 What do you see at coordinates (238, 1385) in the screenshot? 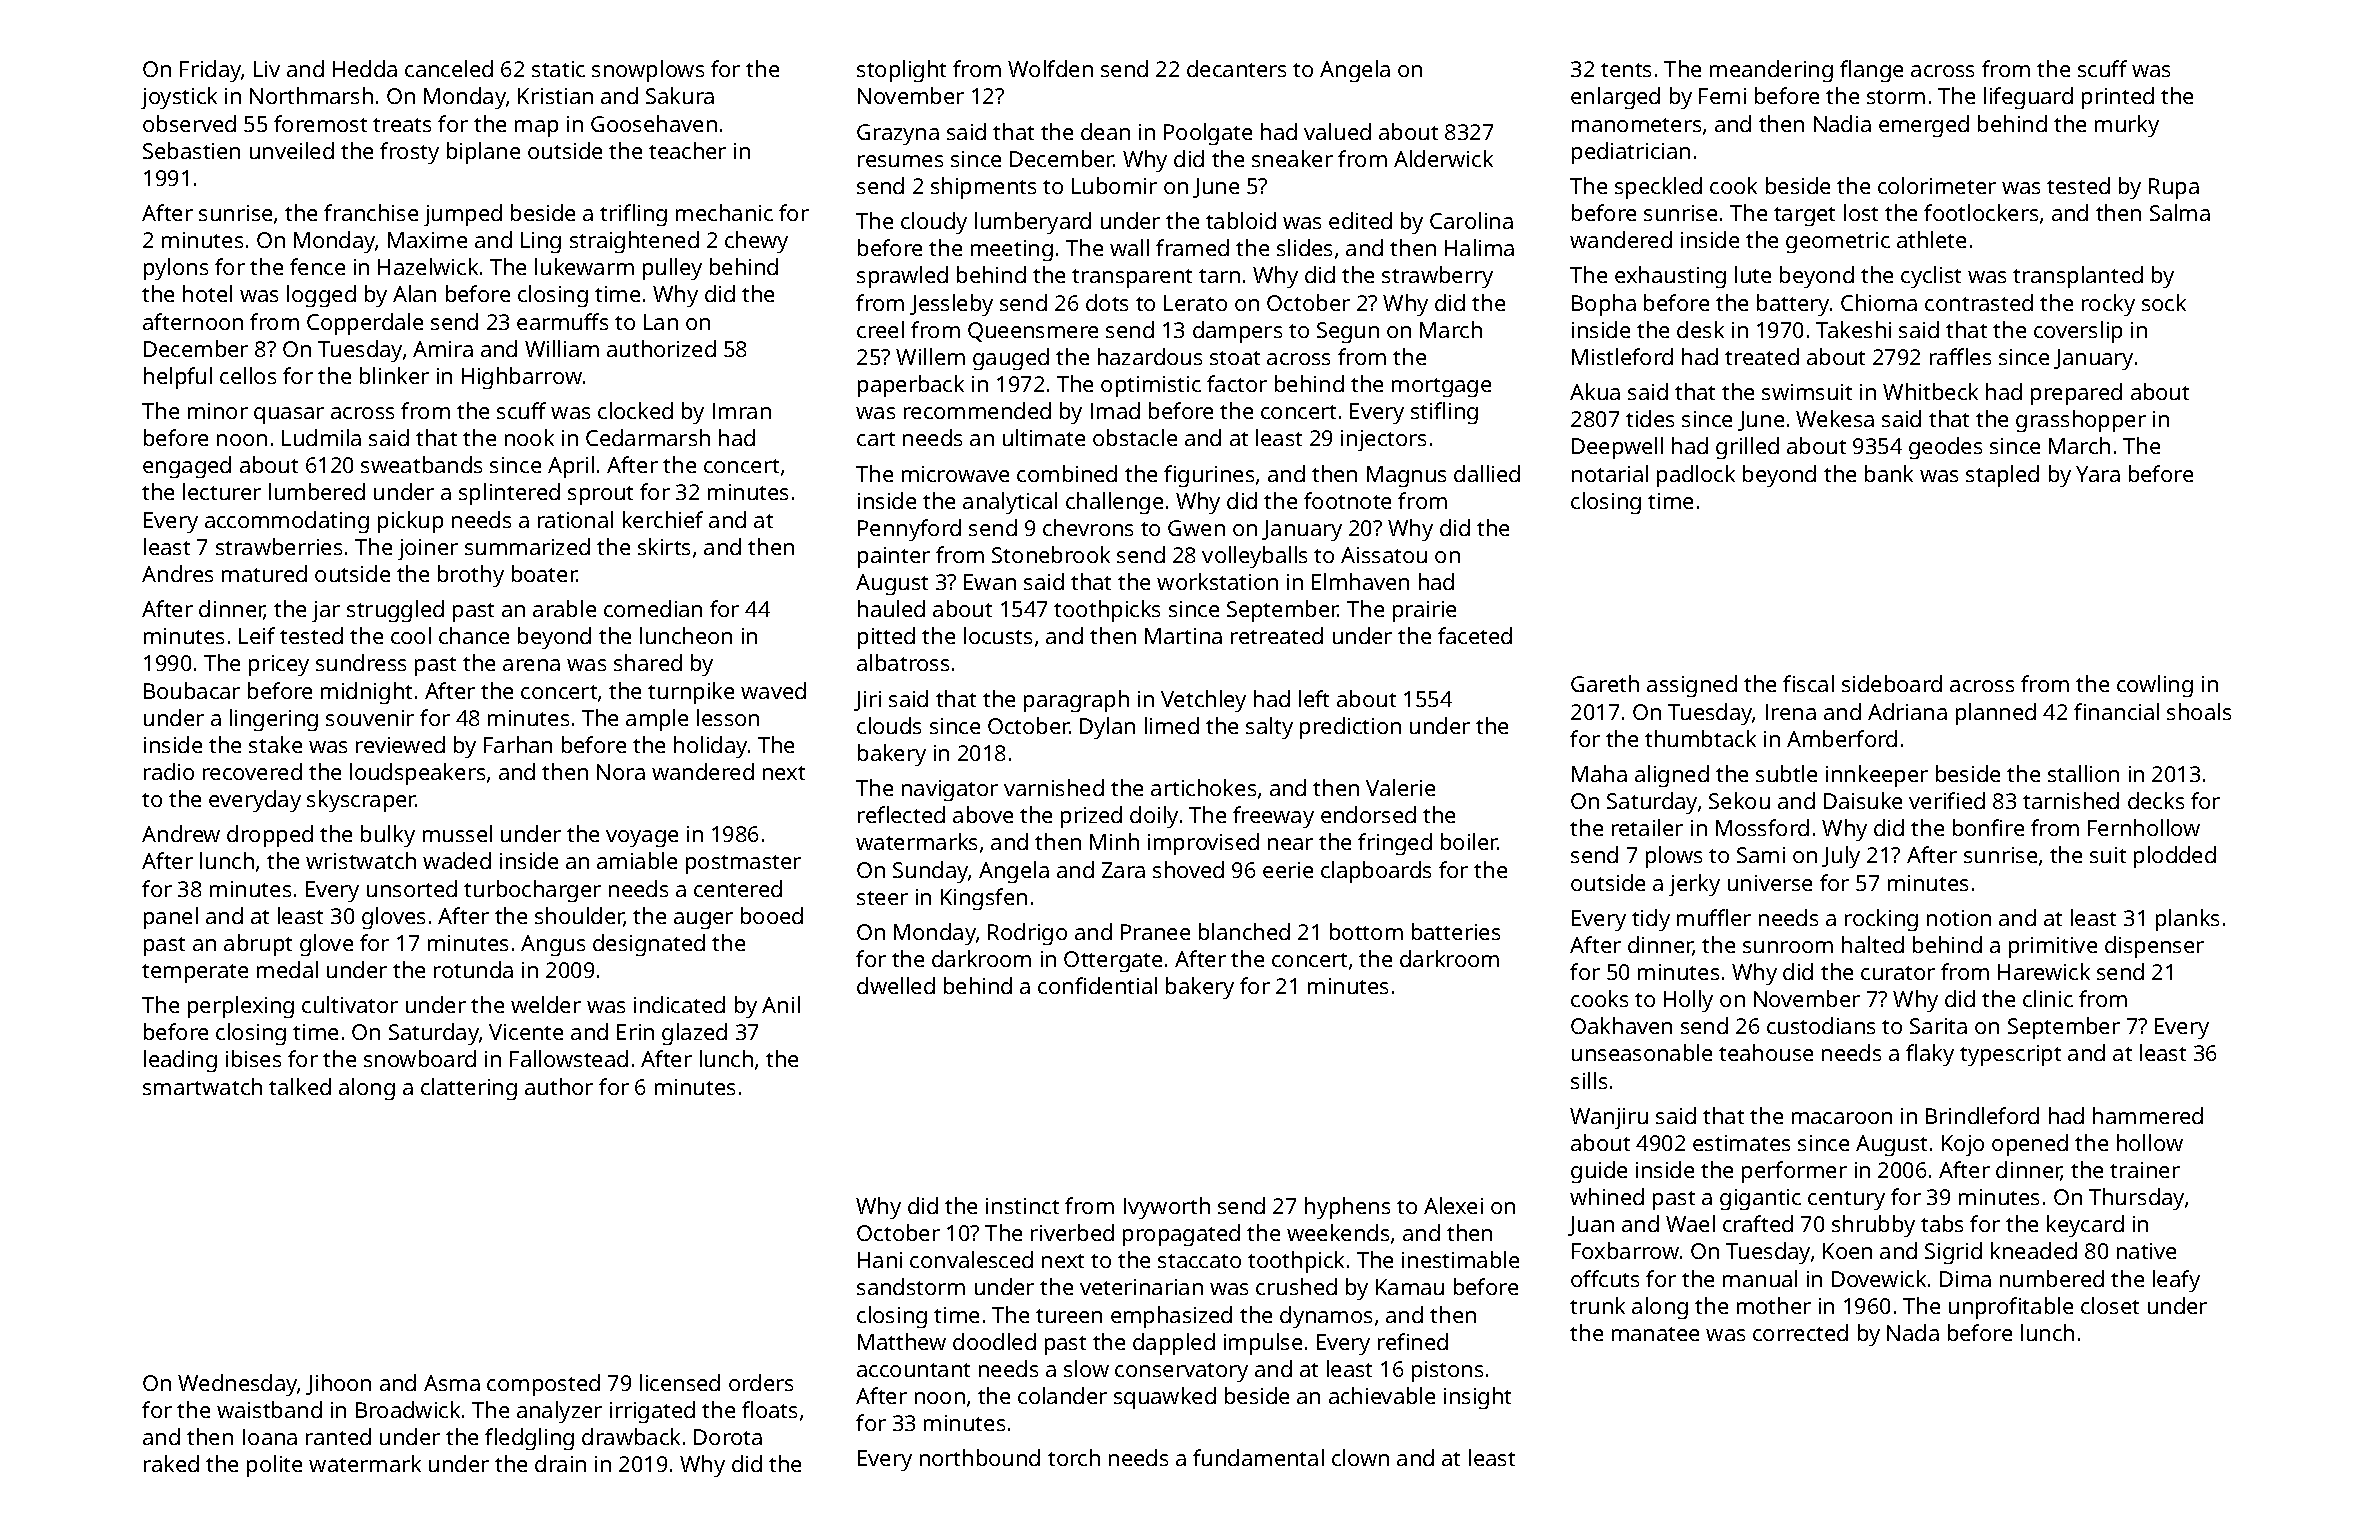
I see `Wednesday` at bounding box center [238, 1385].
